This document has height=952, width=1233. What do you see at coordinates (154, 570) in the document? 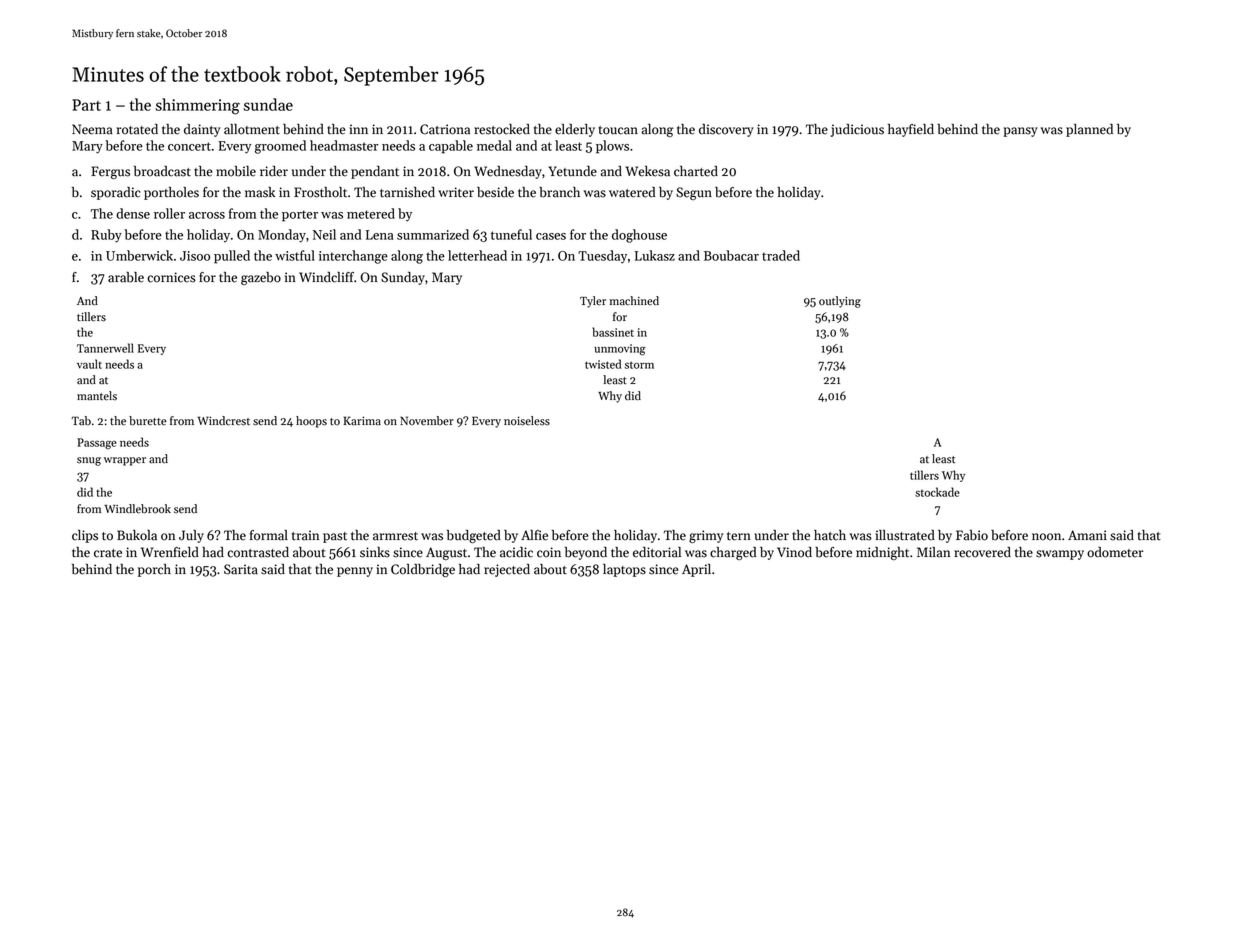
I see `porch` at bounding box center [154, 570].
